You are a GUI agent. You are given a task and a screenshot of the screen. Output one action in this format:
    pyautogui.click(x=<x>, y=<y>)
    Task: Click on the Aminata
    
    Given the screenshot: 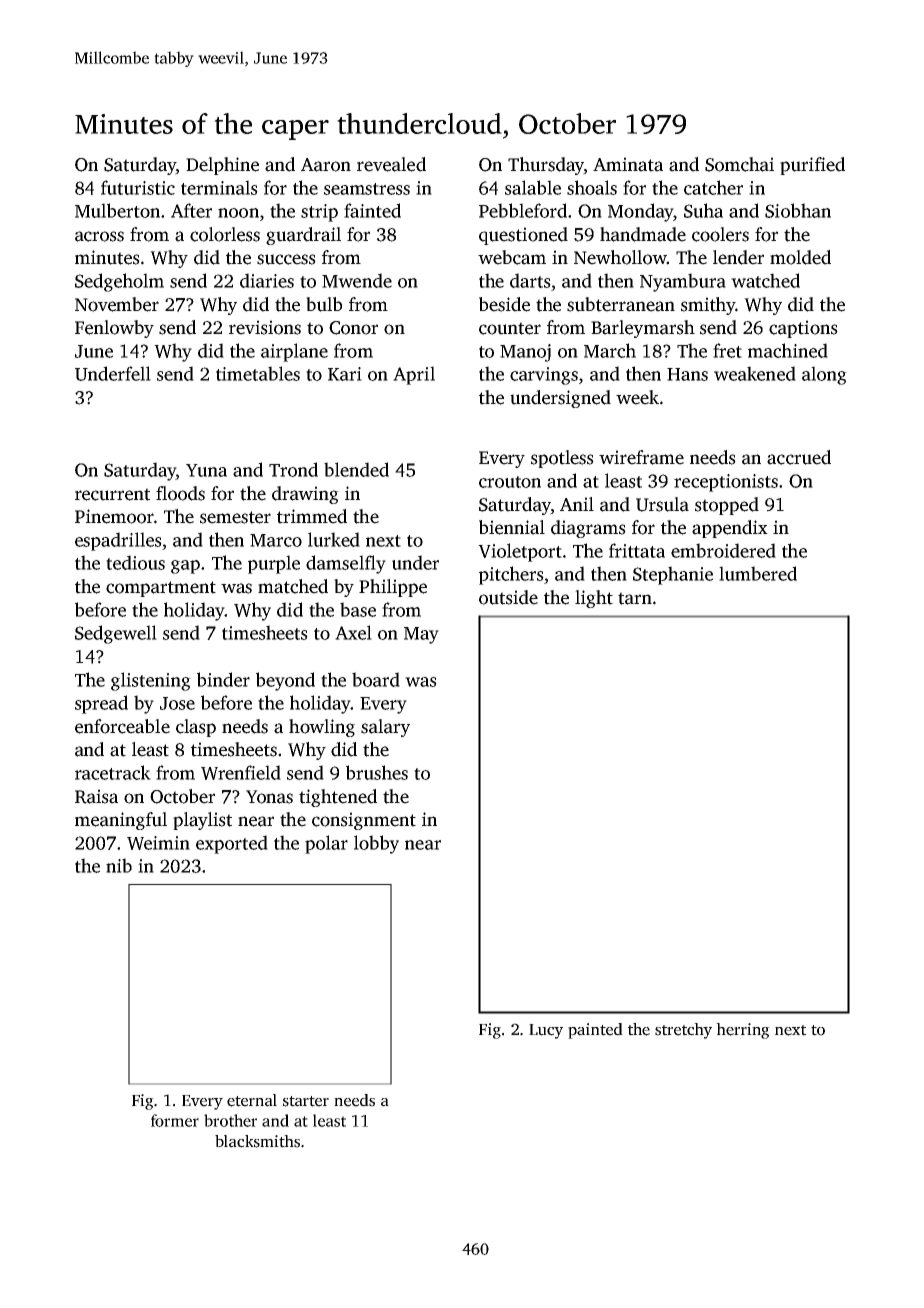 What is the action you would take?
    pyautogui.click(x=628, y=164)
